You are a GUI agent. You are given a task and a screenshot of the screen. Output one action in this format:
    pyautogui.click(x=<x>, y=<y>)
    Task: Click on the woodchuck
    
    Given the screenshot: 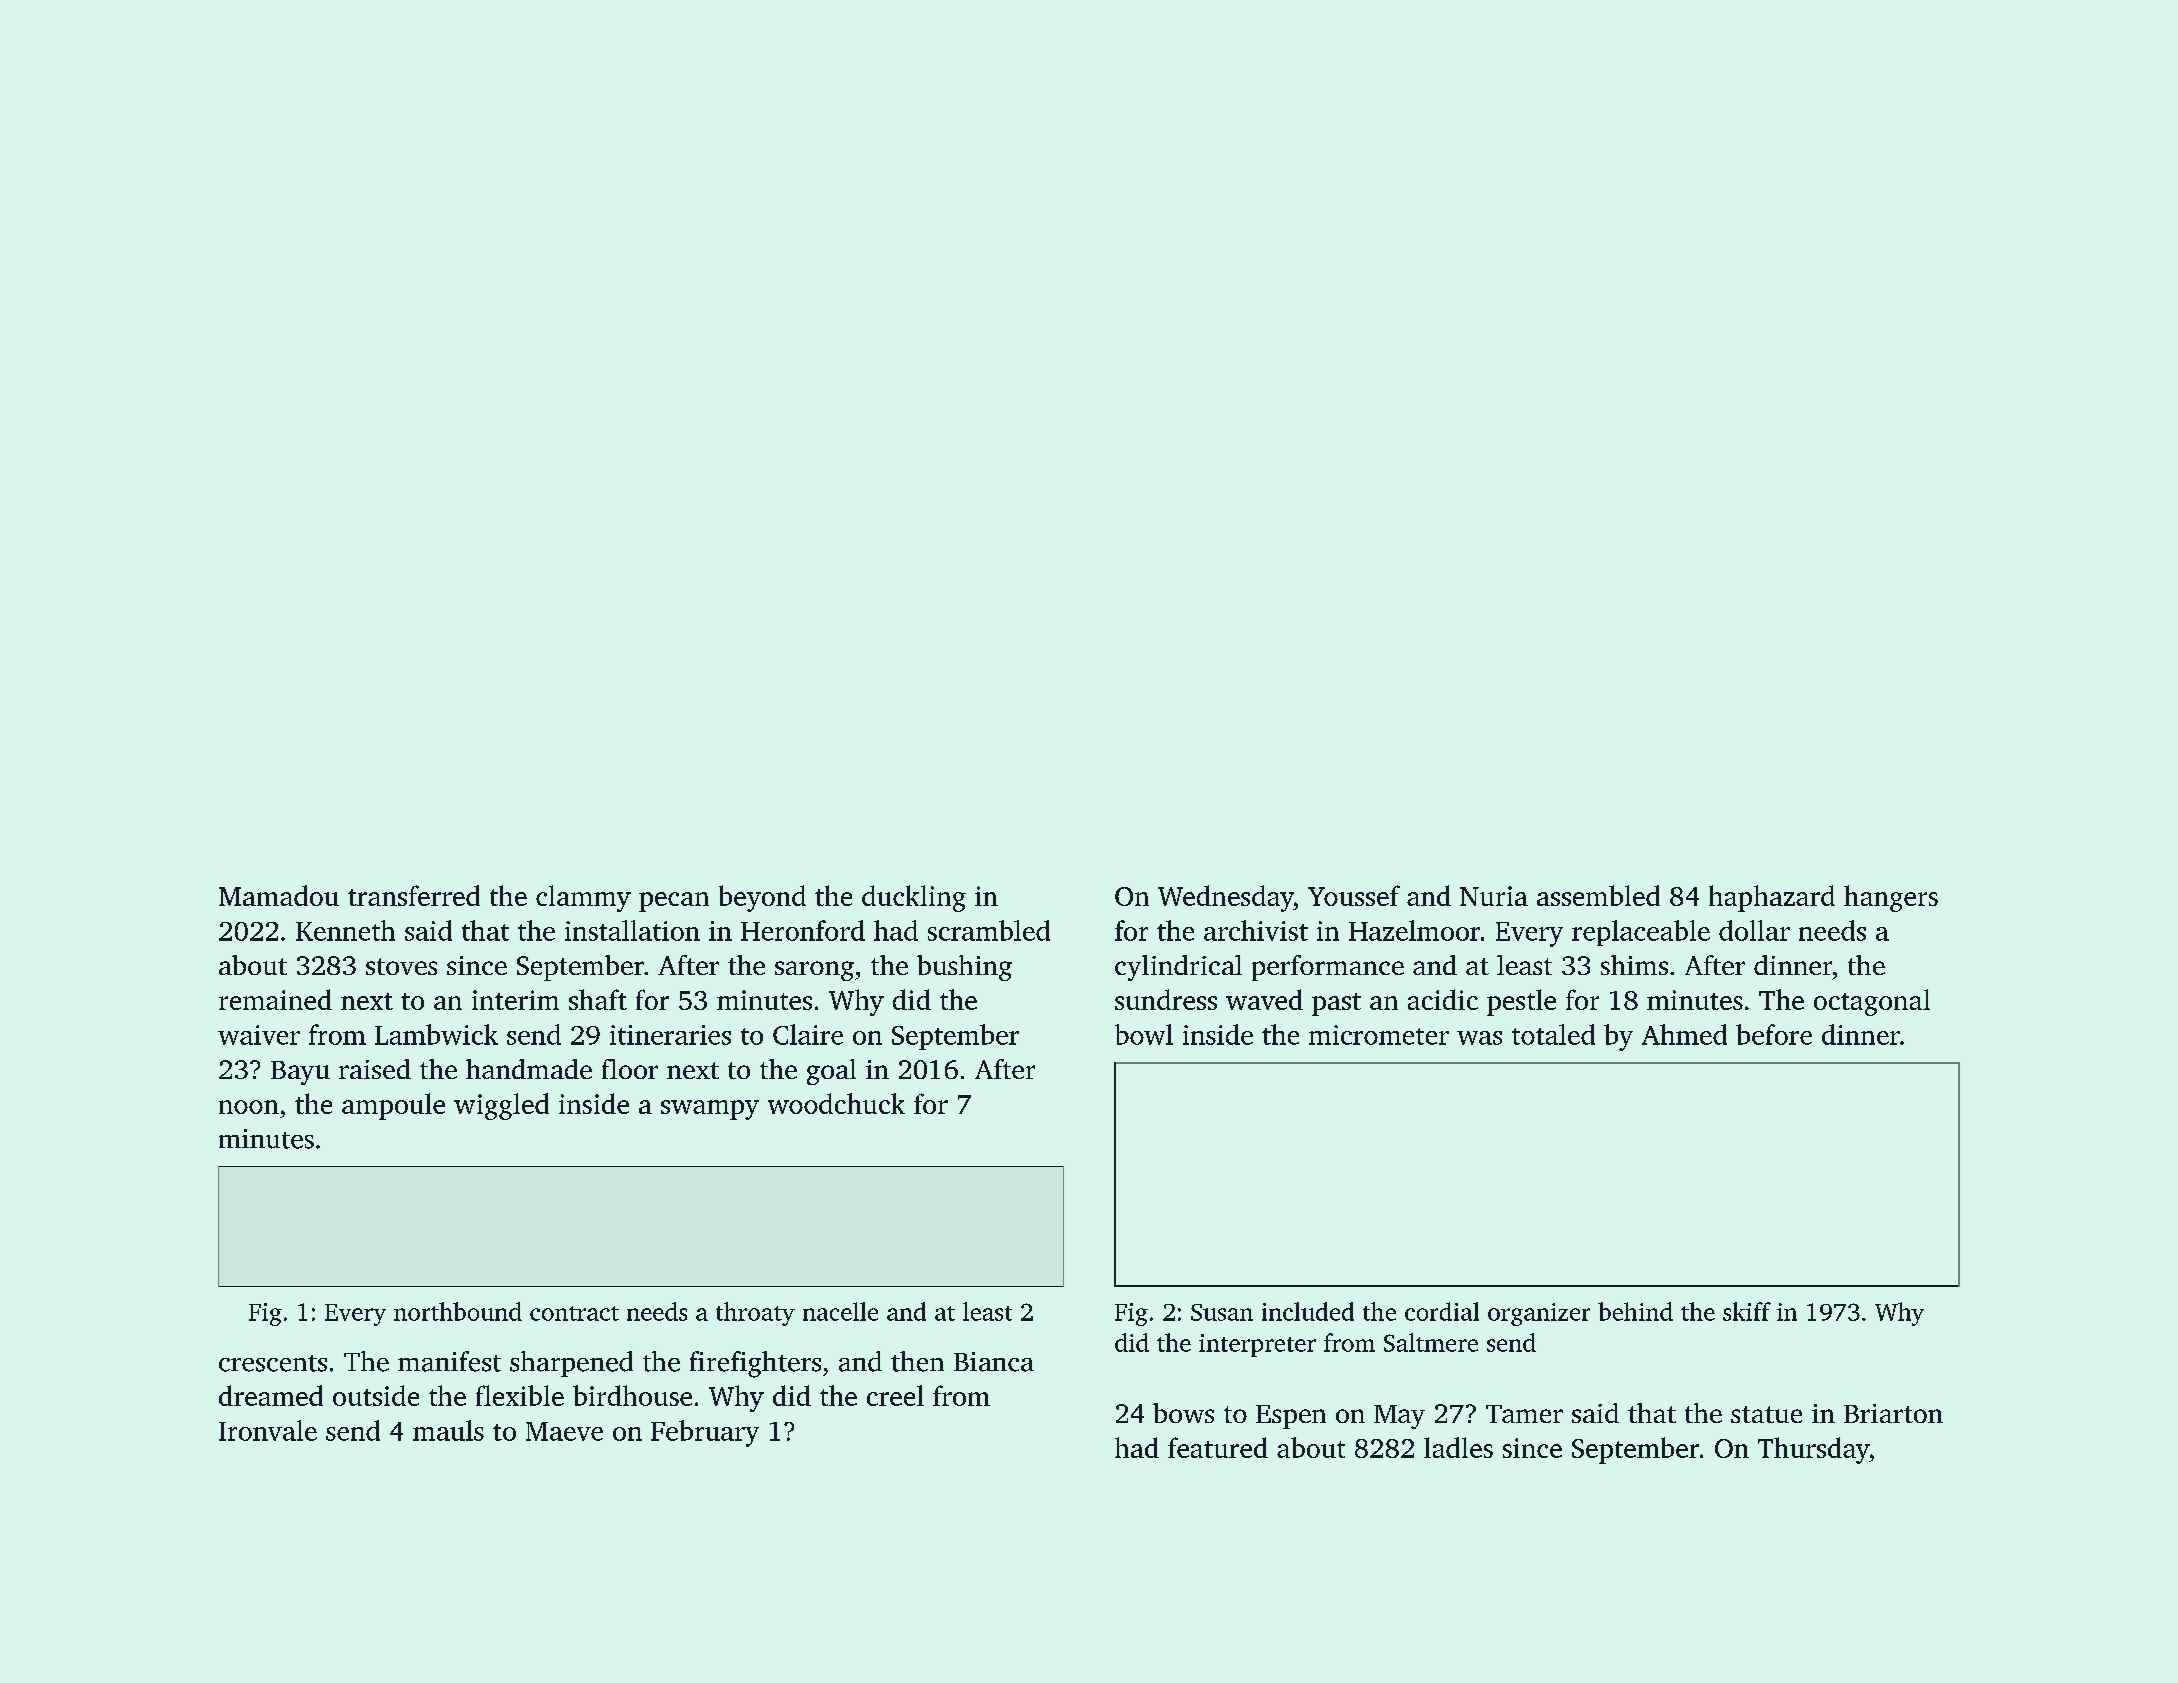 What is the action you would take?
    pyautogui.click(x=836, y=1103)
